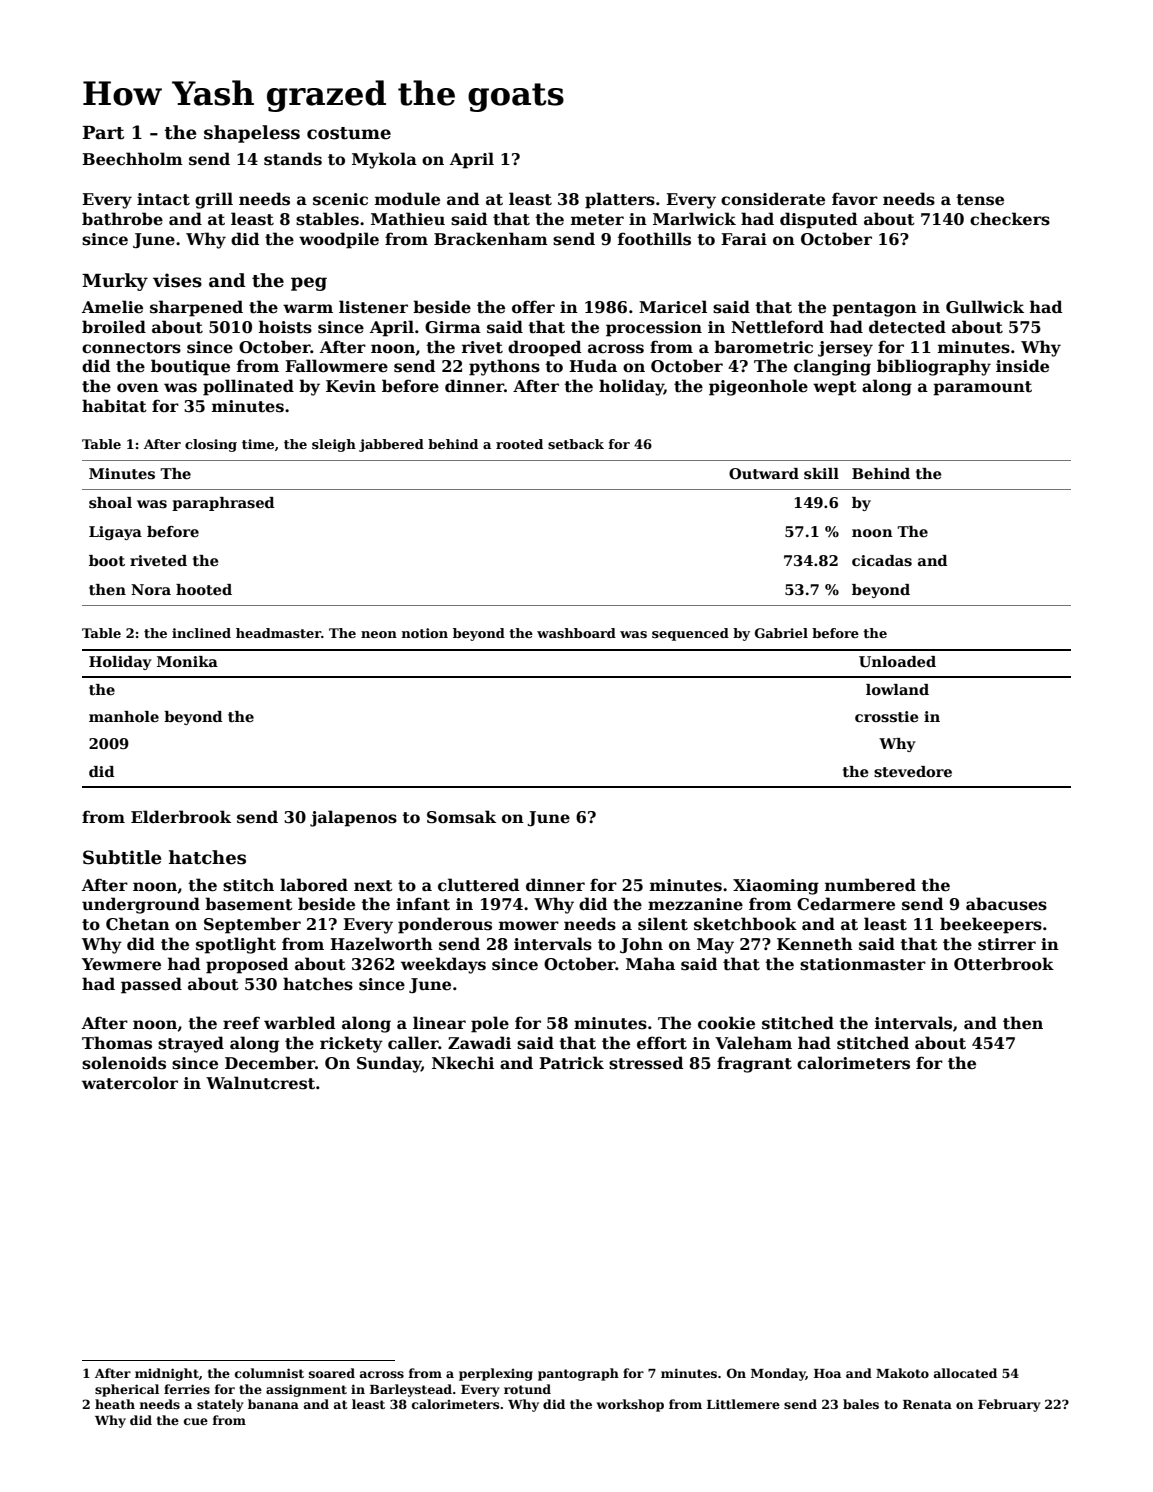  What do you see at coordinates (650, 963) in the screenshot?
I see `Maha` at bounding box center [650, 963].
